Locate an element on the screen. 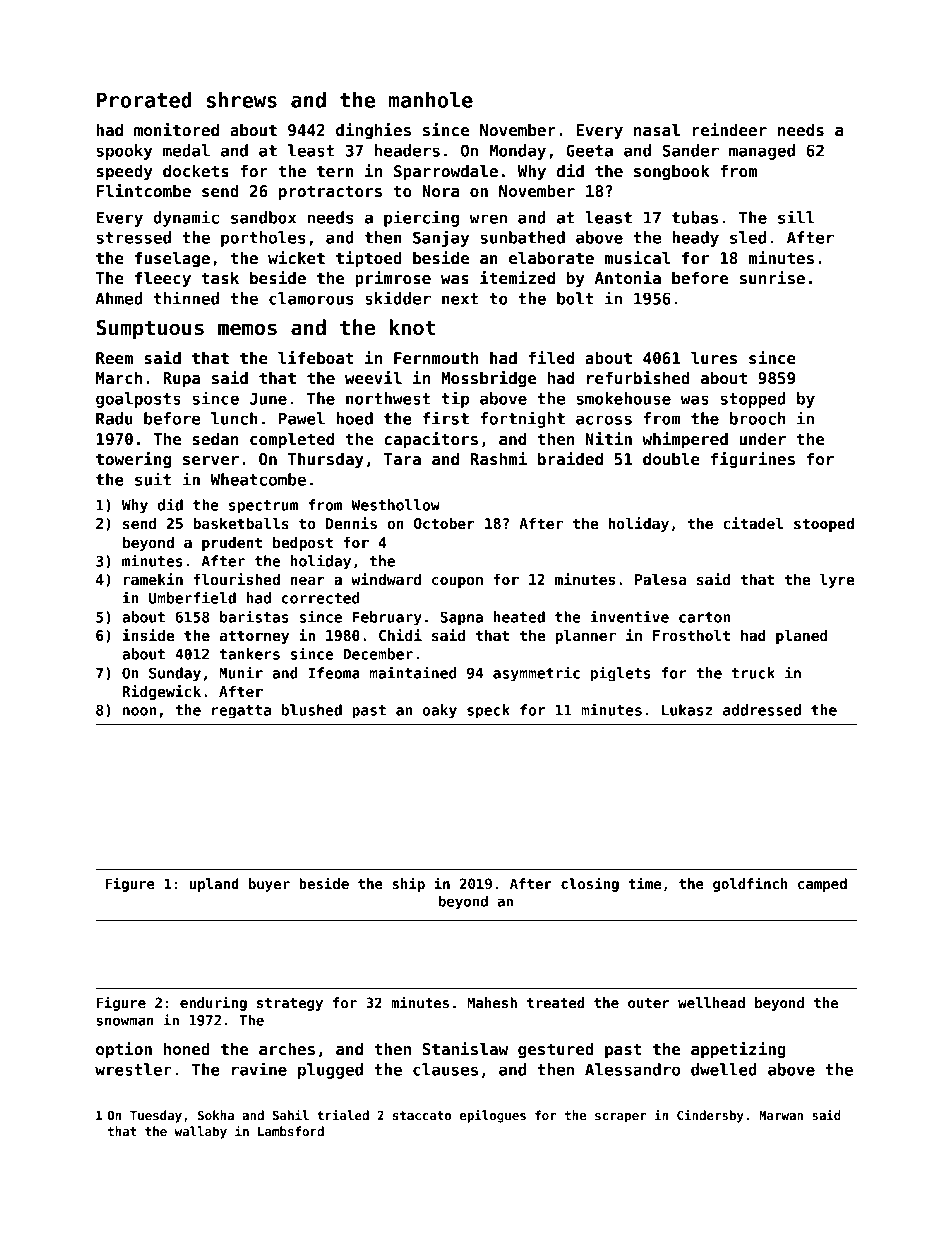 The height and width of the screenshot is (1233, 952). snowman is located at coordinates (125, 1021).
